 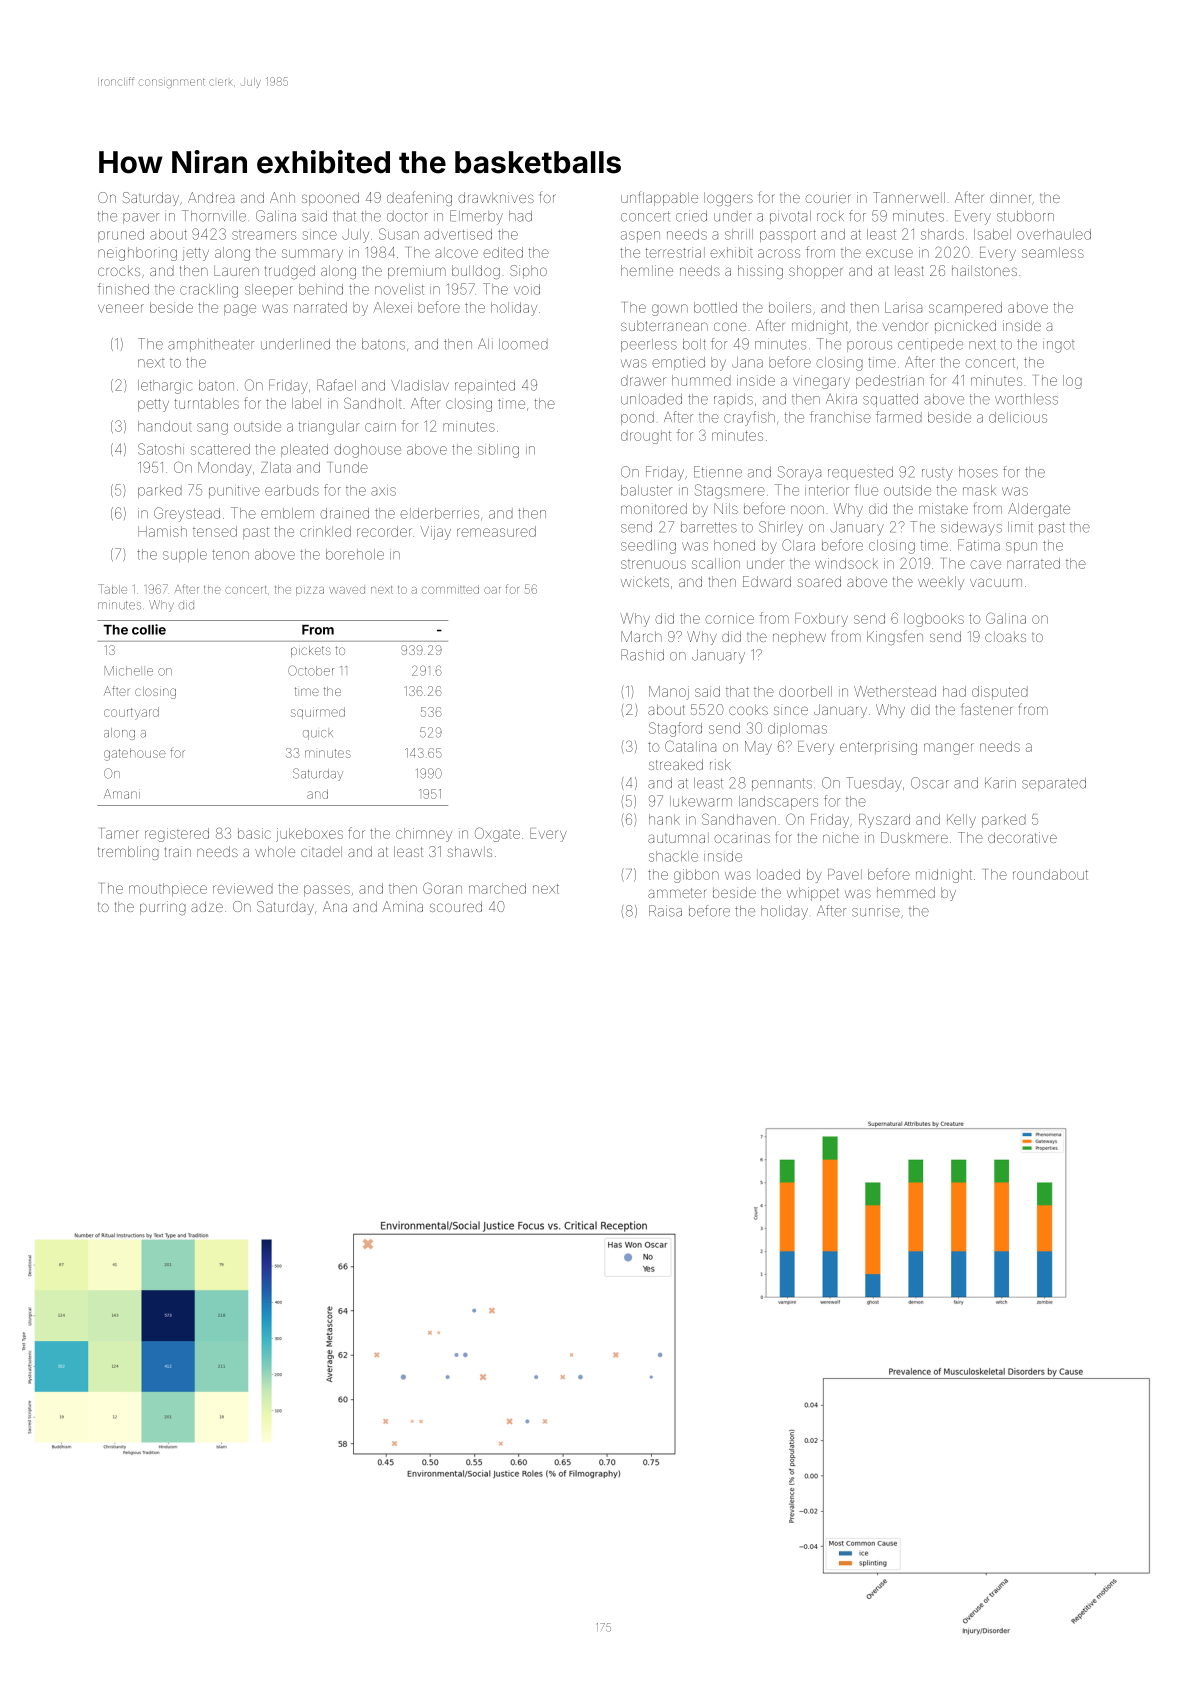 What do you see at coordinates (123, 289) in the image?
I see `finished` at bounding box center [123, 289].
